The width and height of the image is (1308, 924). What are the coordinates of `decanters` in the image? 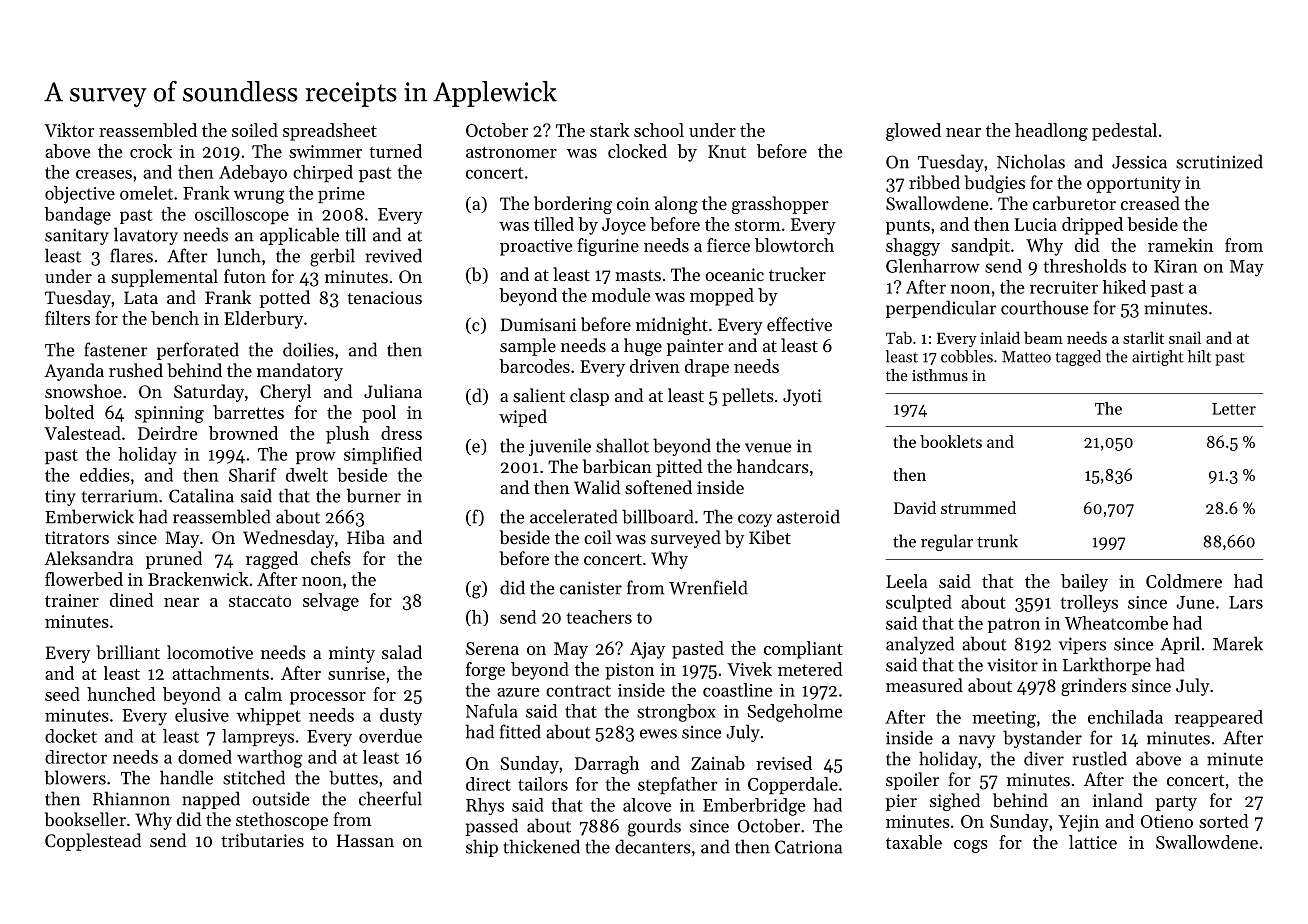 It's located at (653, 846).
